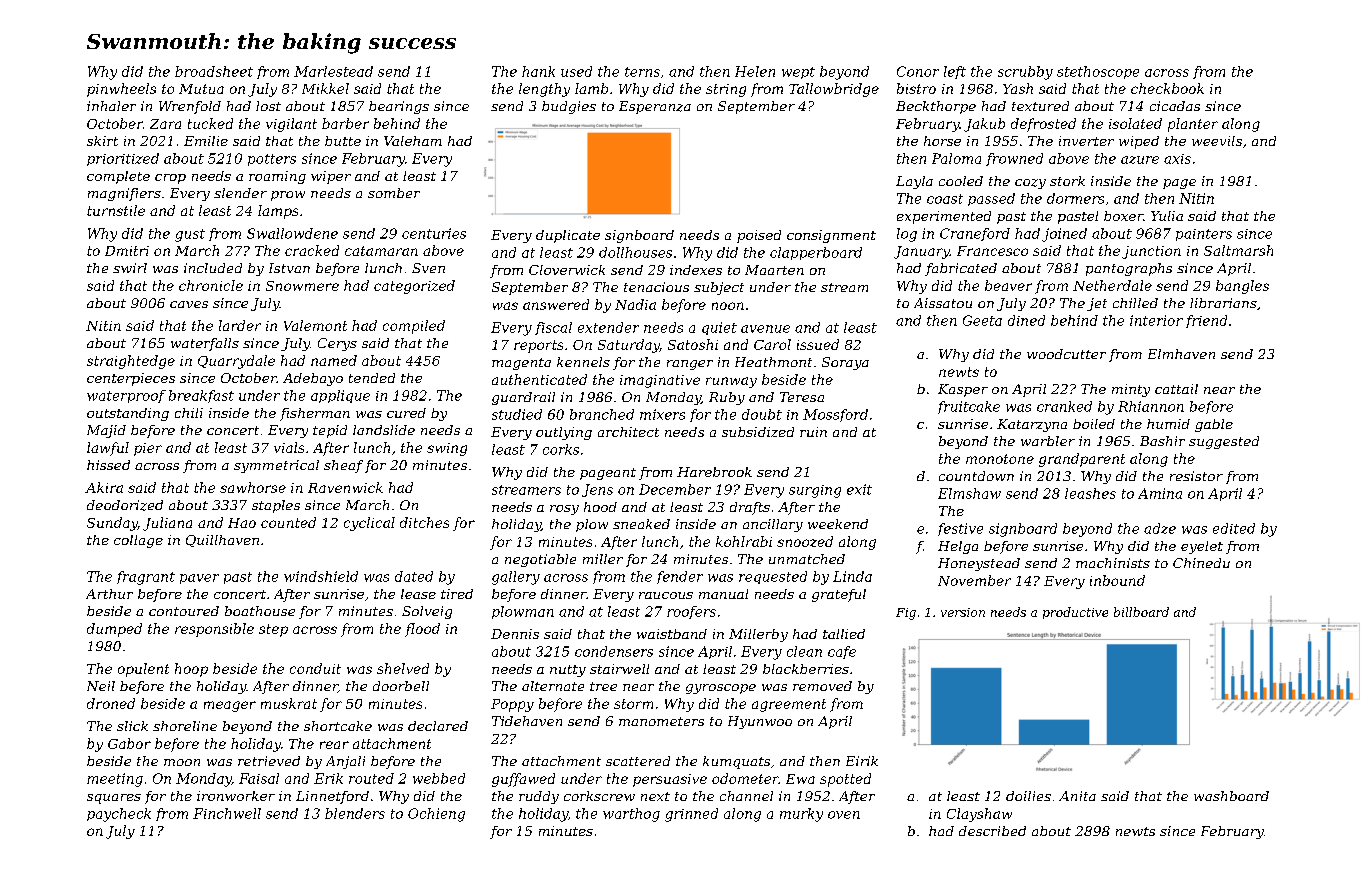 Image resolution: width=1372 pixels, height=887 pixels. Describe the element at coordinates (1090, 493) in the screenshot. I see `leashes` at that location.
